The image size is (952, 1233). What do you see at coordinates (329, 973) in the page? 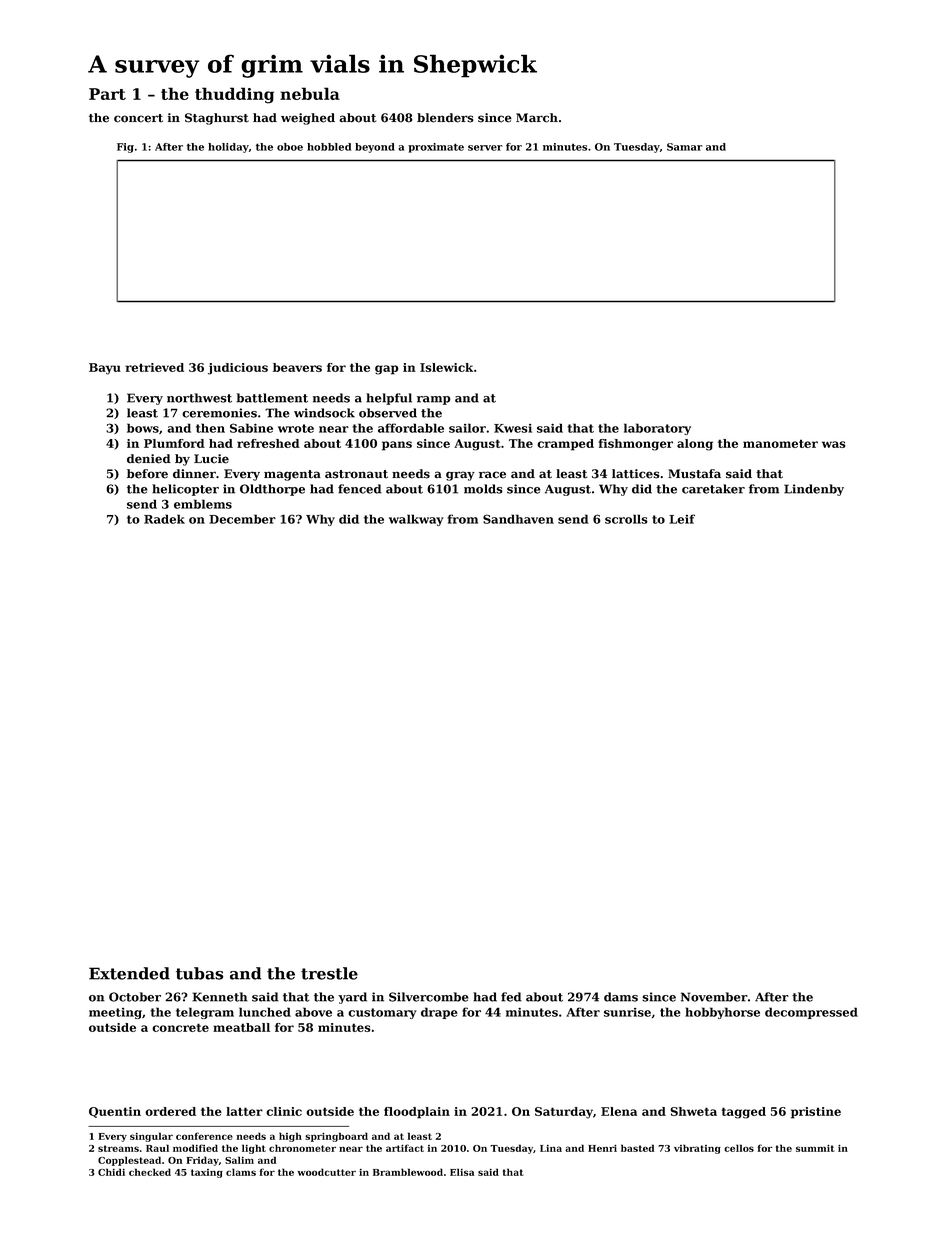
I see `trestle` at bounding box center [329, 973].
